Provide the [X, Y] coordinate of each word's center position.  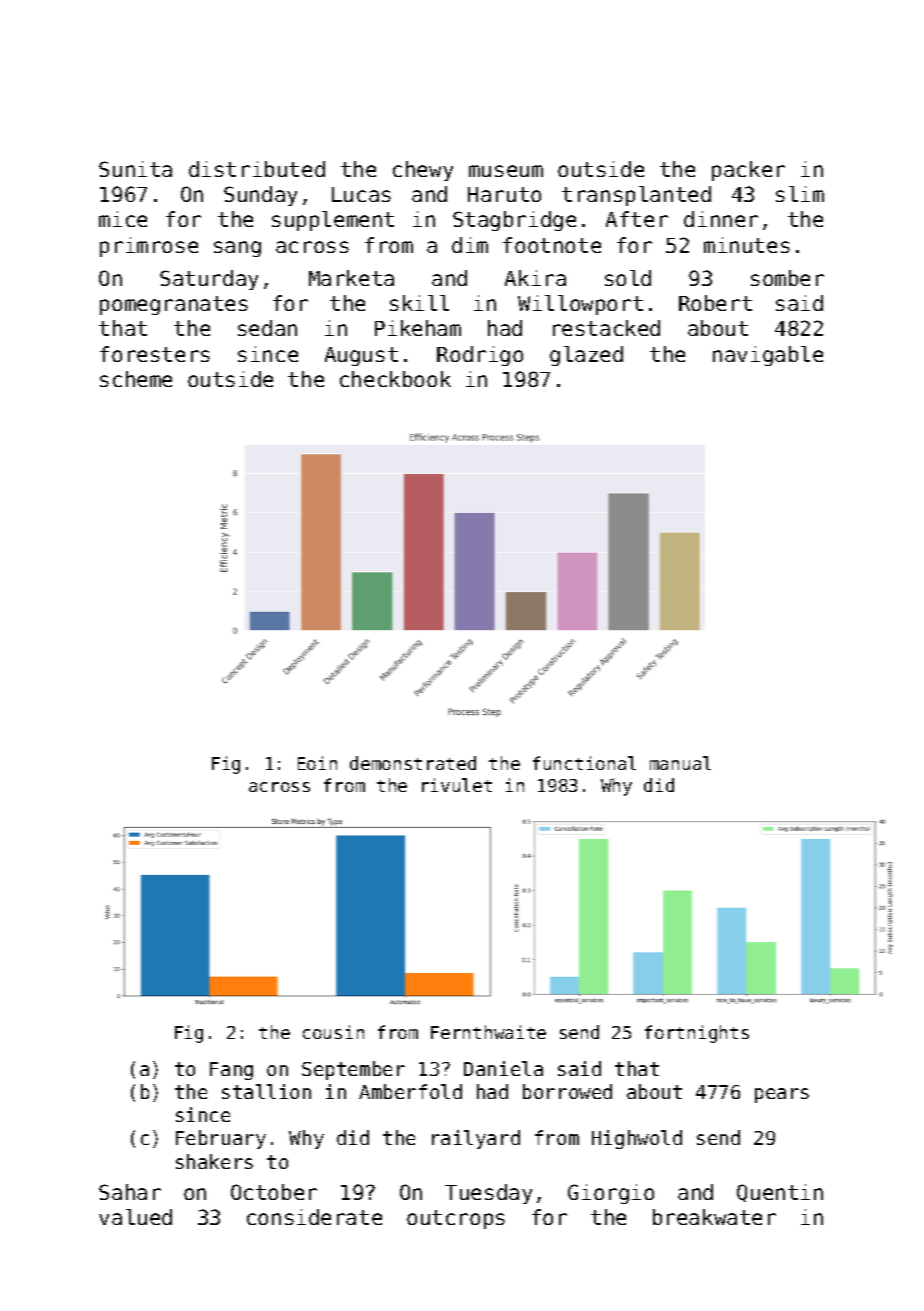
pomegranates [174, 305]
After [637, 219]
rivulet [457, 785]
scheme [136, 379]
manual [680, 763]
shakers [214, 1161]
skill [419, 303]
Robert [715, 303]
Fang [231, 1071]
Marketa [351, 278]
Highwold [637, 1139]
